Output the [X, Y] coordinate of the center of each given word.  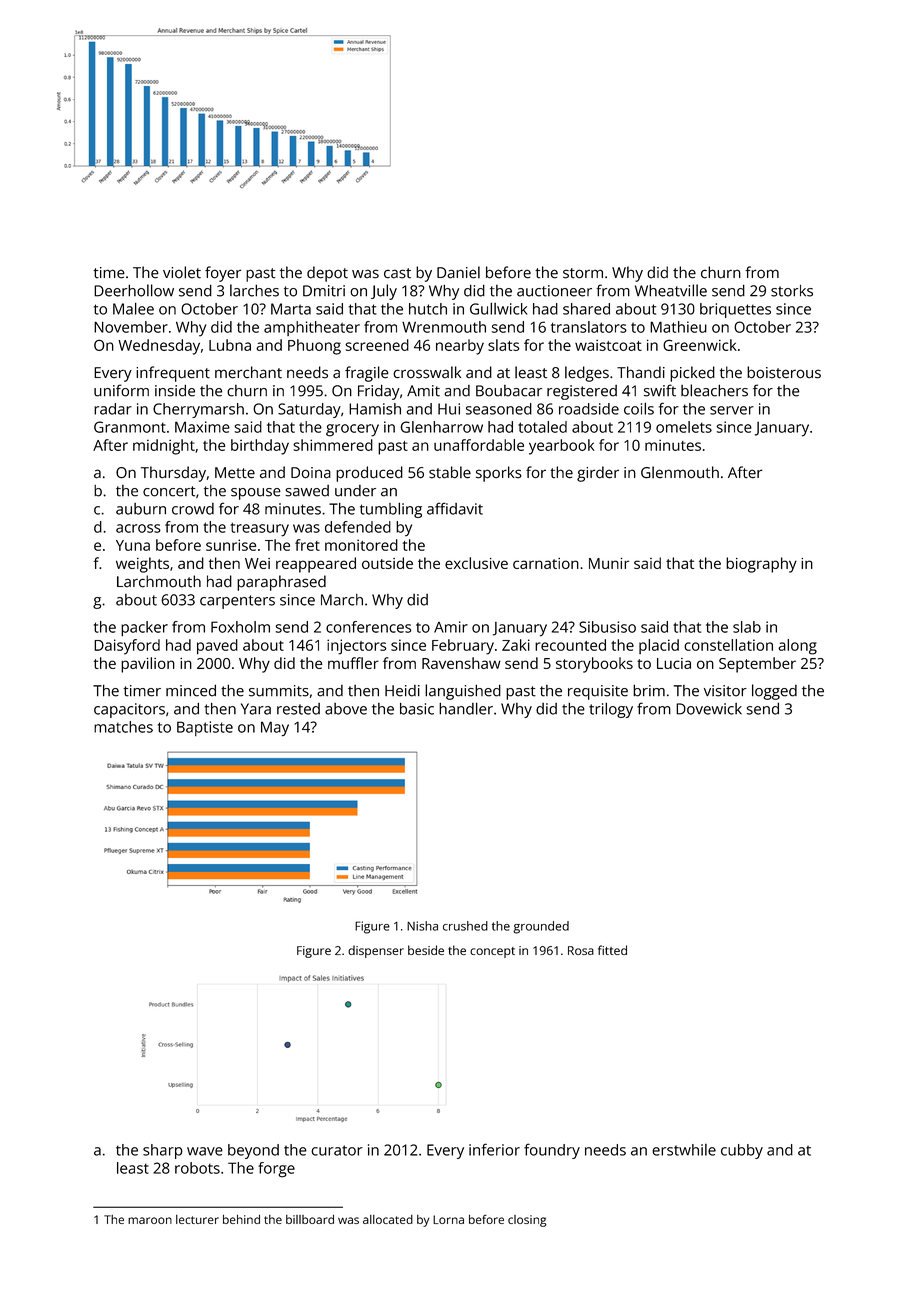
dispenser [376, 951]
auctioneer [554, 291]
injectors [356, 647]
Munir [609, 563]
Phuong [314, 347]
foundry [552, 1151]
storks [792, 291]
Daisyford [127, 647]
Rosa [581, 950]
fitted [612, 950]
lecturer [197, 1219]
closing [527, 1221]
